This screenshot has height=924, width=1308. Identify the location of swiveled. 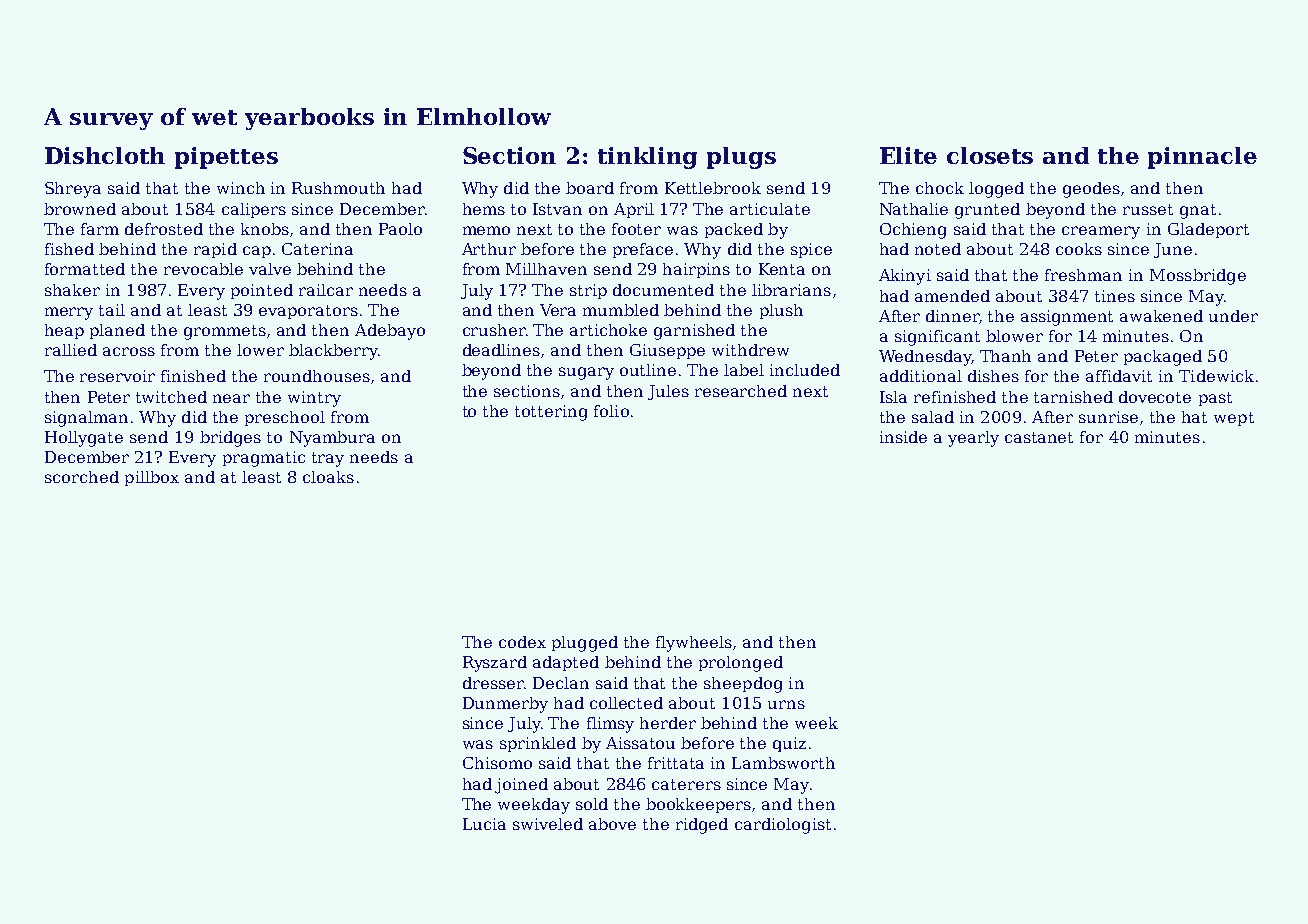
(548, 824).
